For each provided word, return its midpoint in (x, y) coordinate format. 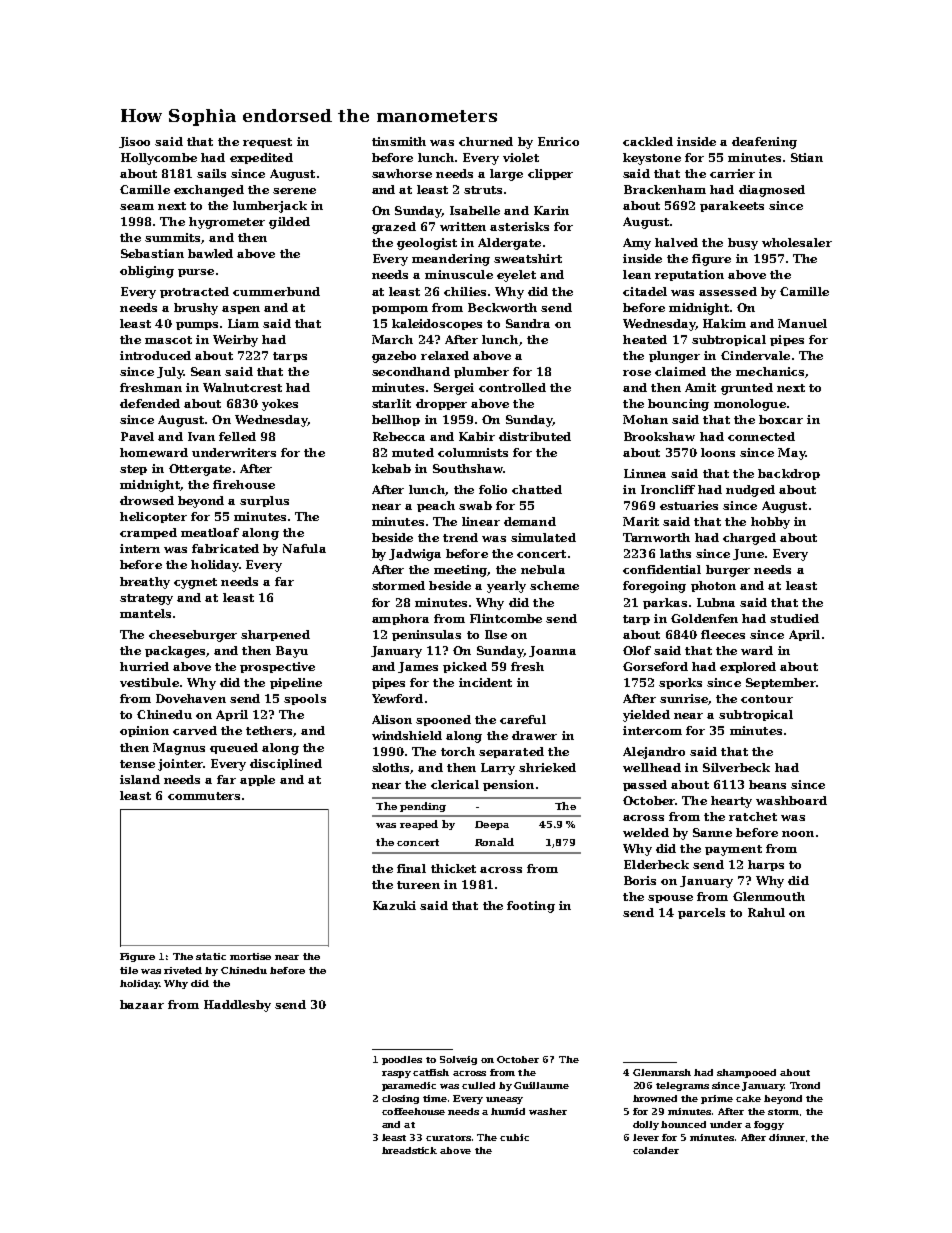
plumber (481, 372)
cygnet (195, 583)
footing (531, 907)
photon (713, 586)
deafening (764, 143)
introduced (155, 355)
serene (294, 191)
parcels (701, 913)
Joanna (552, 651)
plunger (674, 357)
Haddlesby (237, 1006)
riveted (183, 970)
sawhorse (402, 173)
